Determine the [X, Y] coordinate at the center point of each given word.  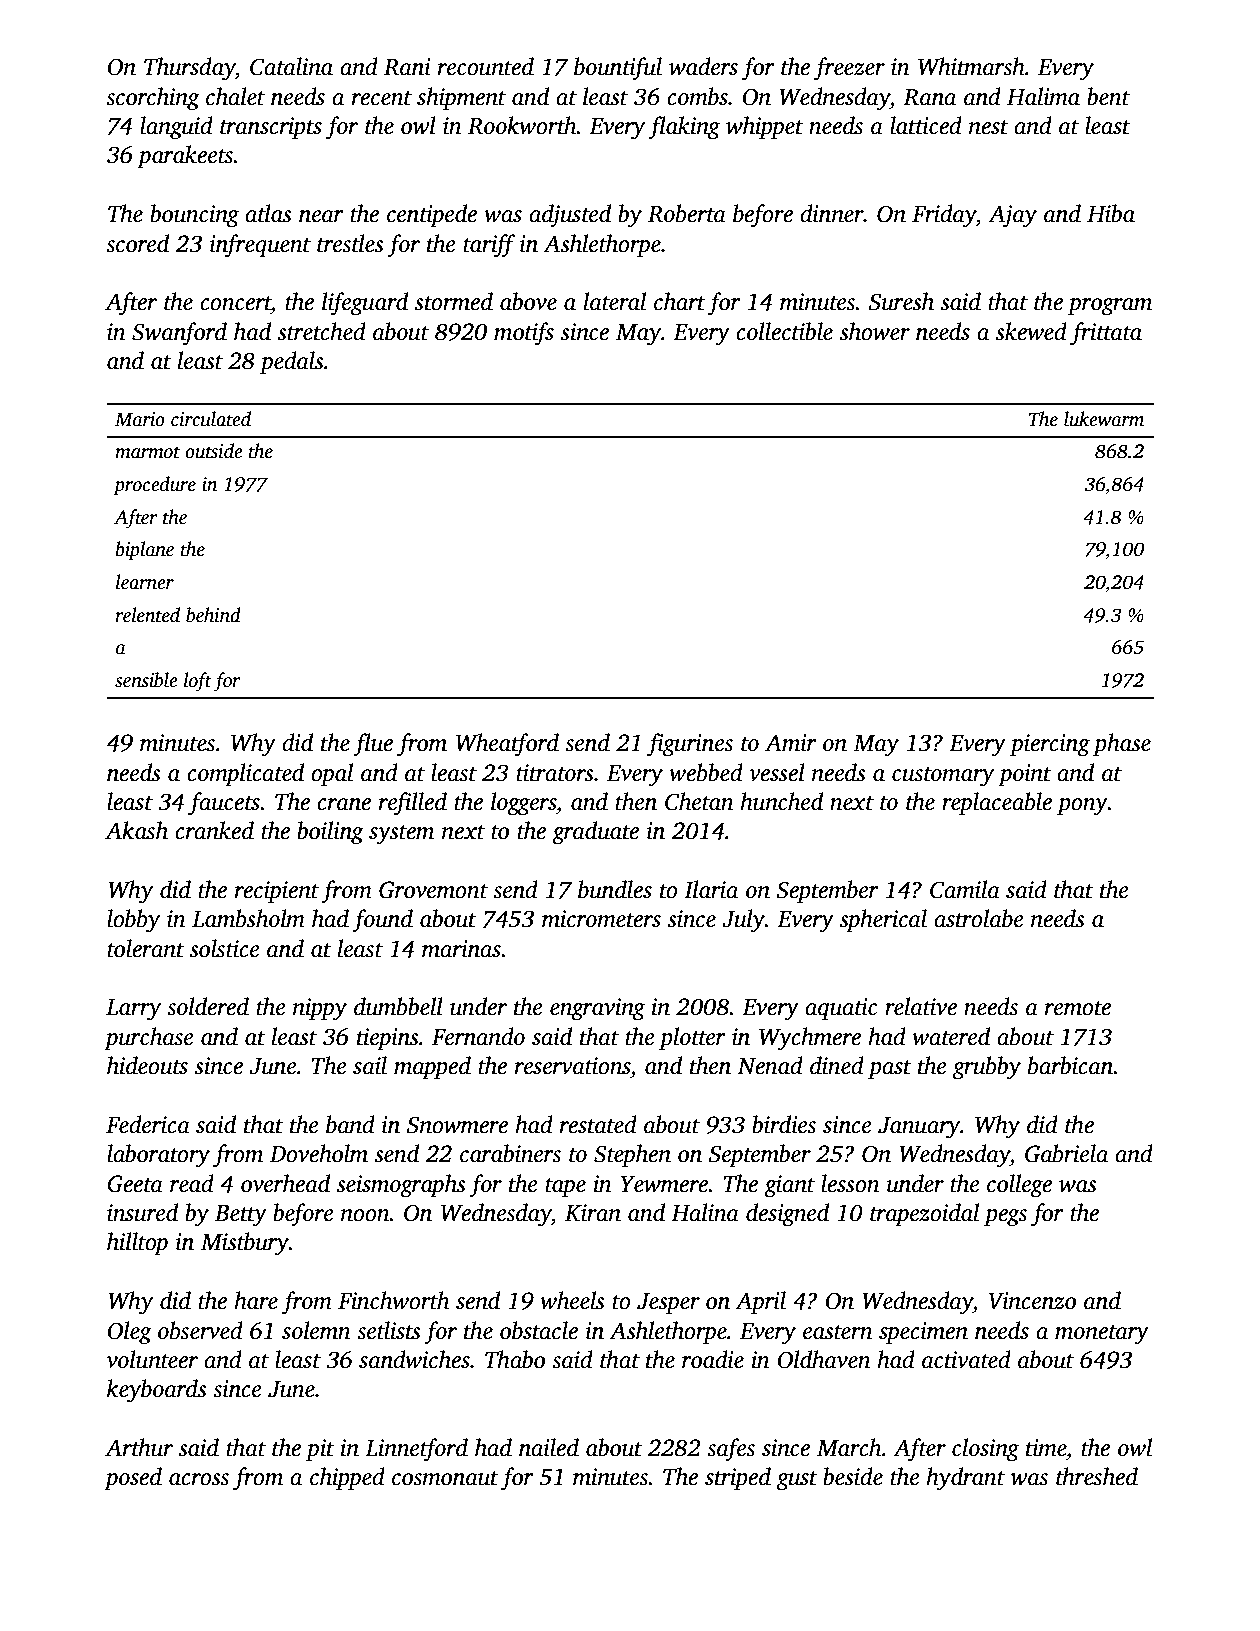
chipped [347, 1478]
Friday [944, 216]
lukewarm [1104, 419]
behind [213, 615]
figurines [690, 745]
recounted [486, 66]
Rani [407, 67]
